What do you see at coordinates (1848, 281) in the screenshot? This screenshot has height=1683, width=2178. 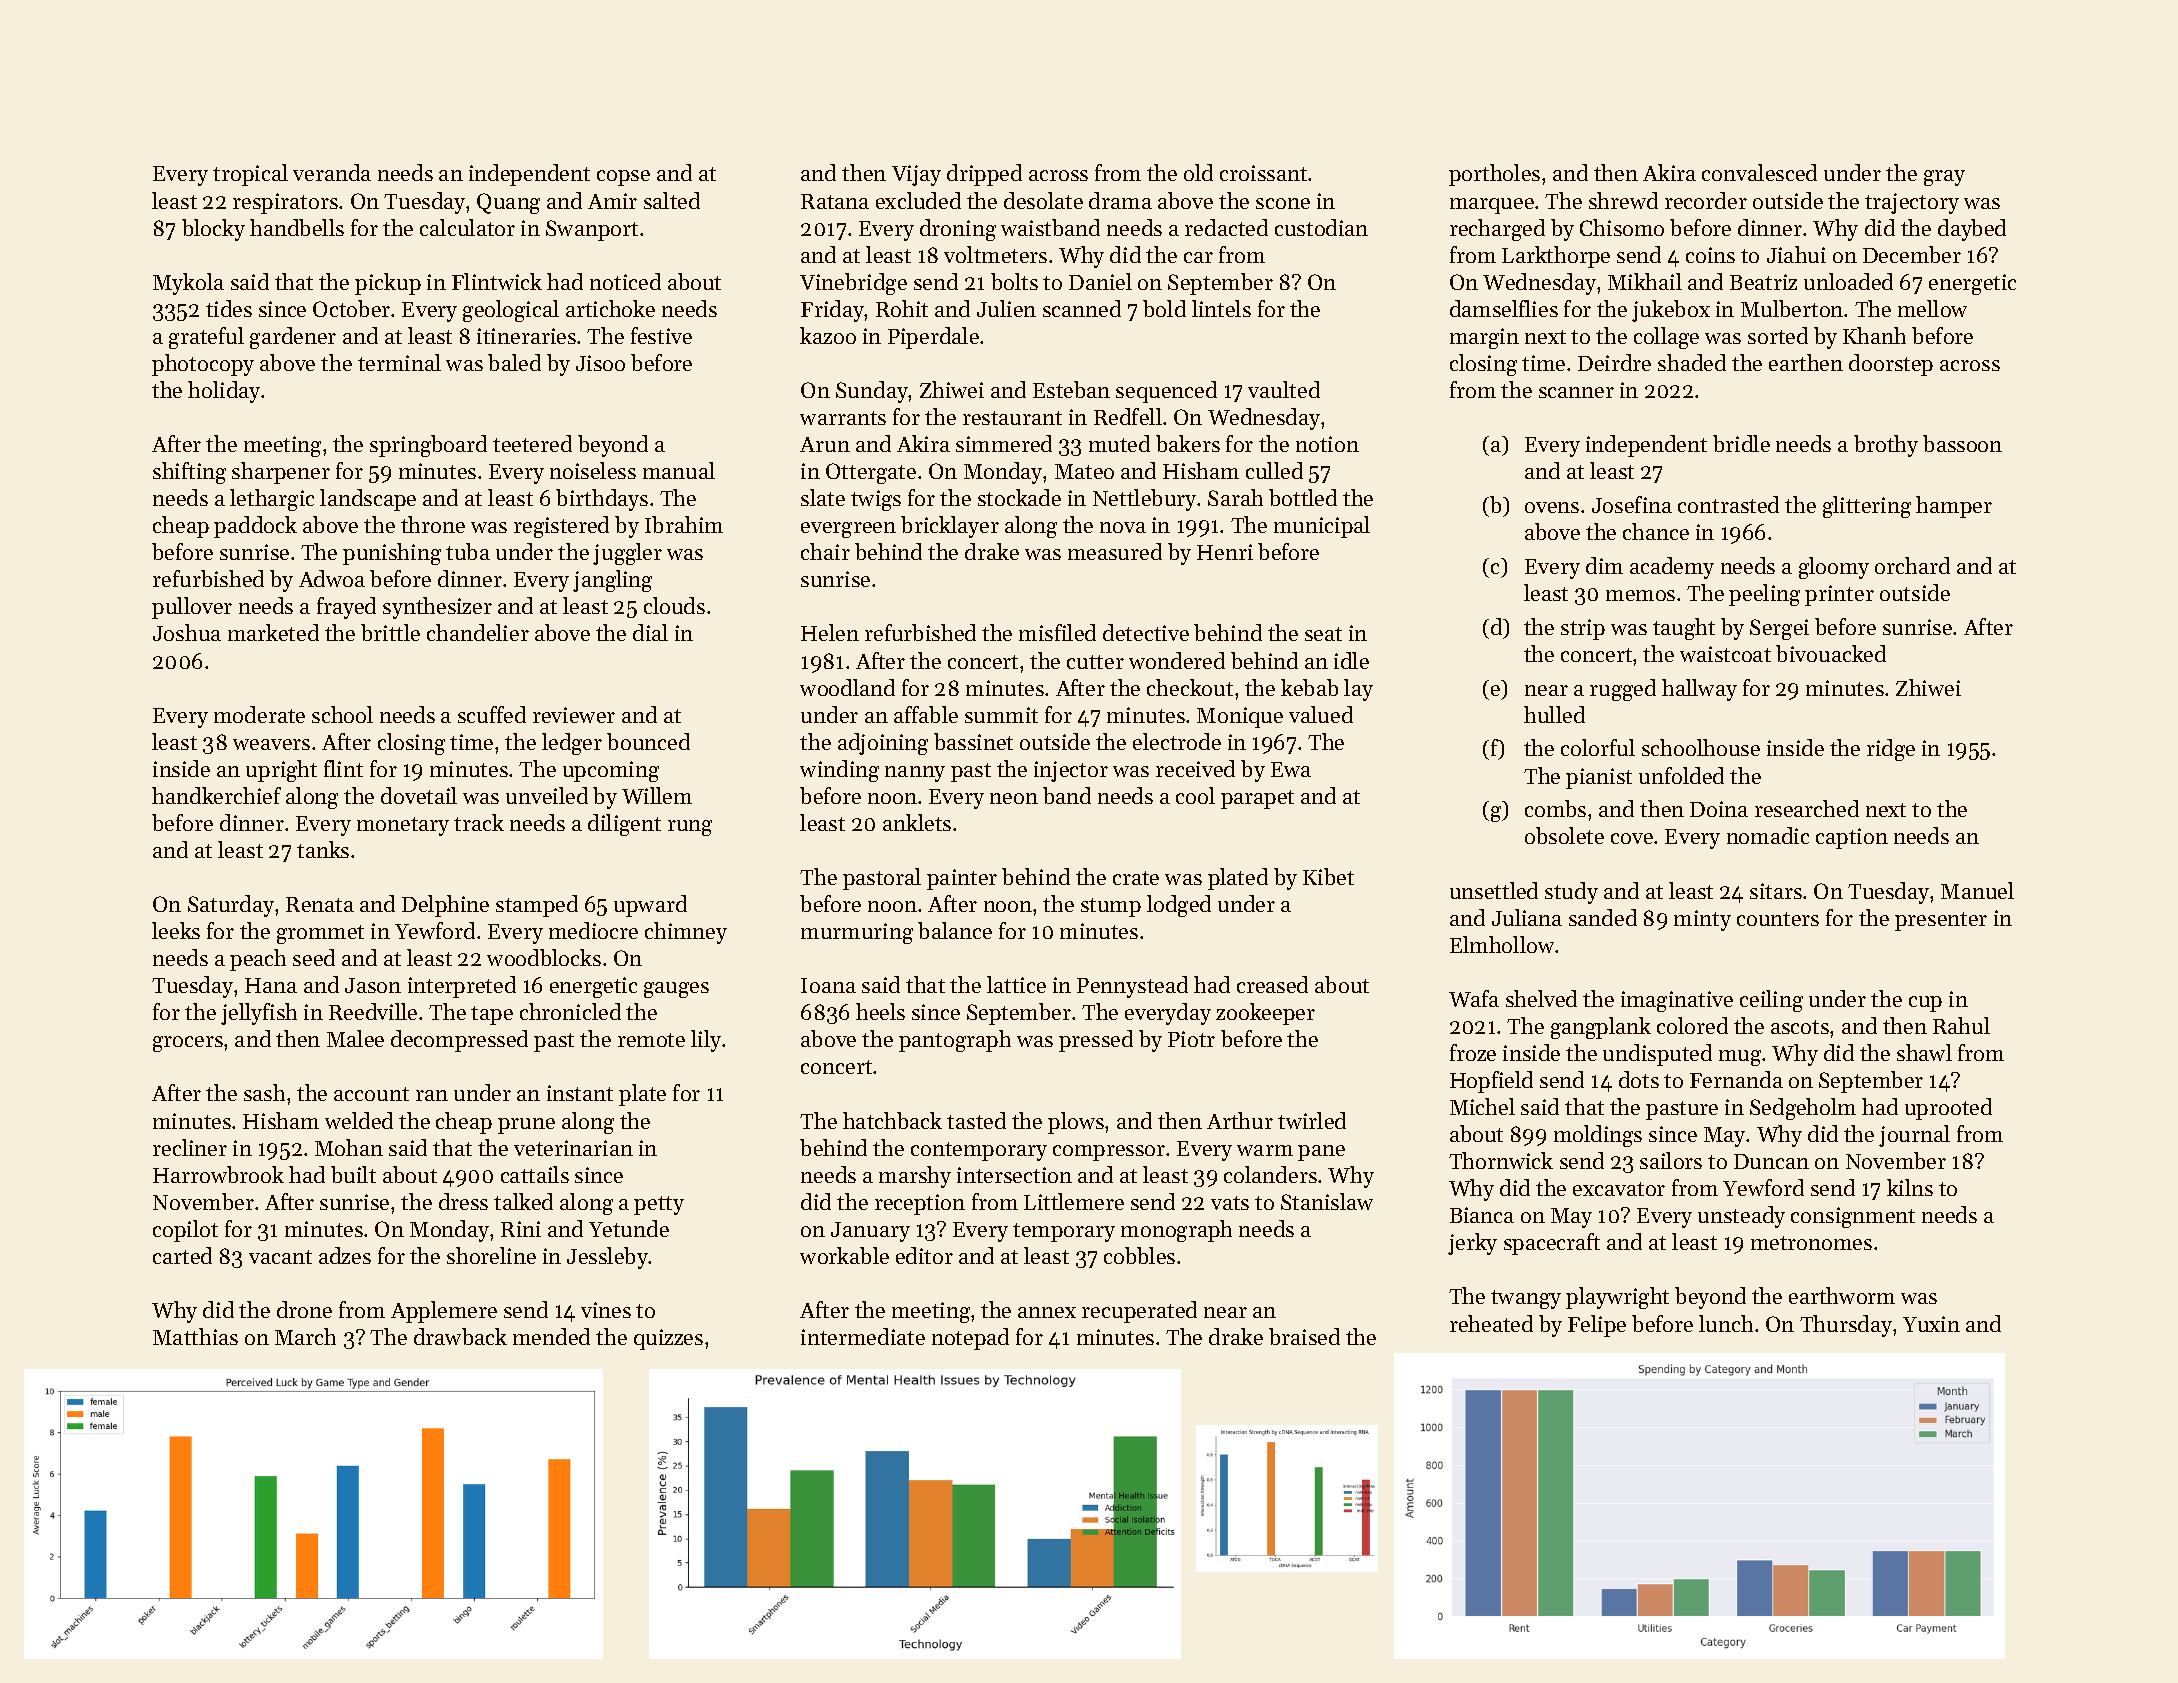 I see `unloaded` at bounding box center [1848, 281].
